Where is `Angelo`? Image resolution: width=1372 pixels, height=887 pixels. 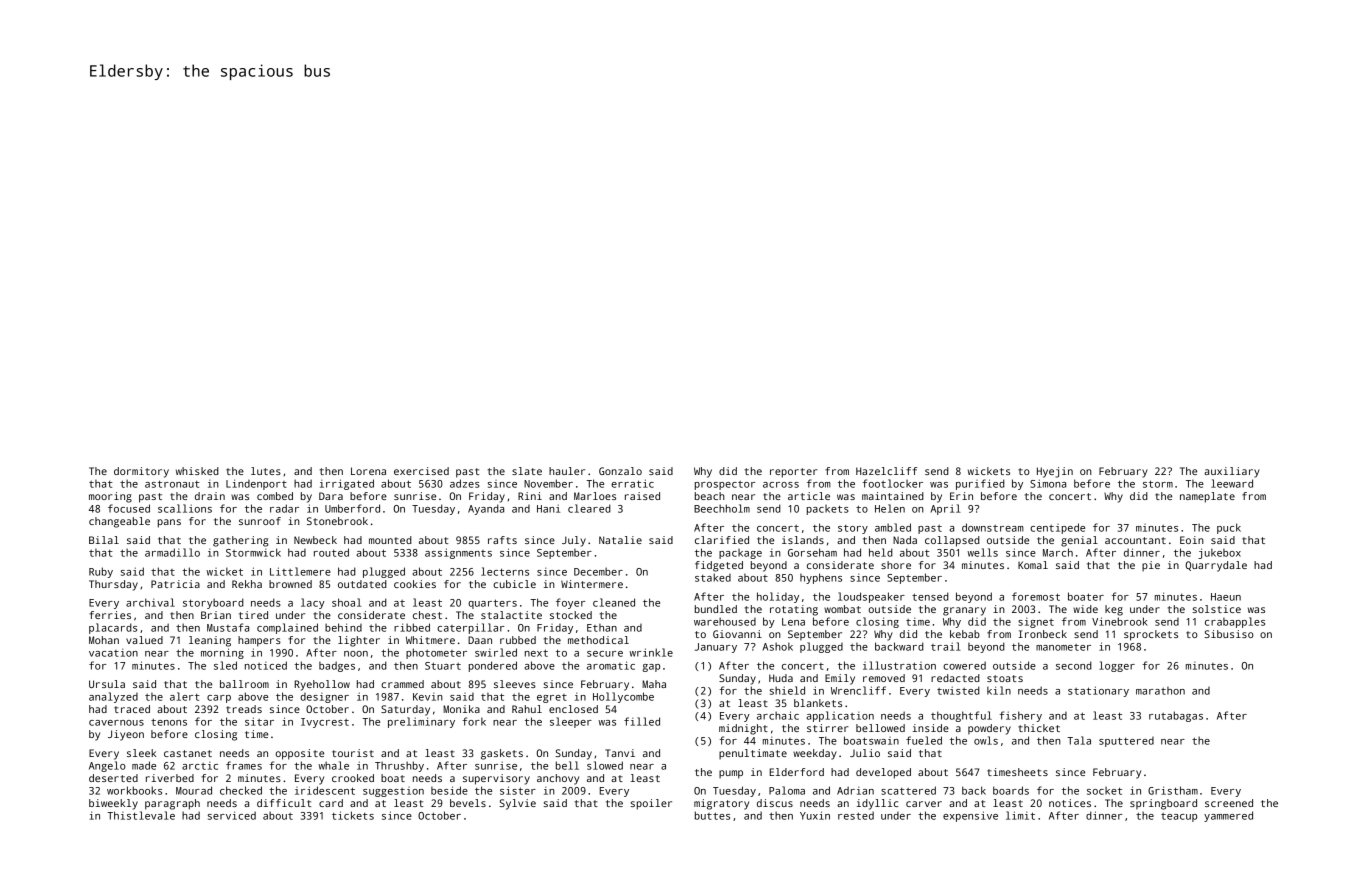
Angelo is located at coordinates (107, 766).
